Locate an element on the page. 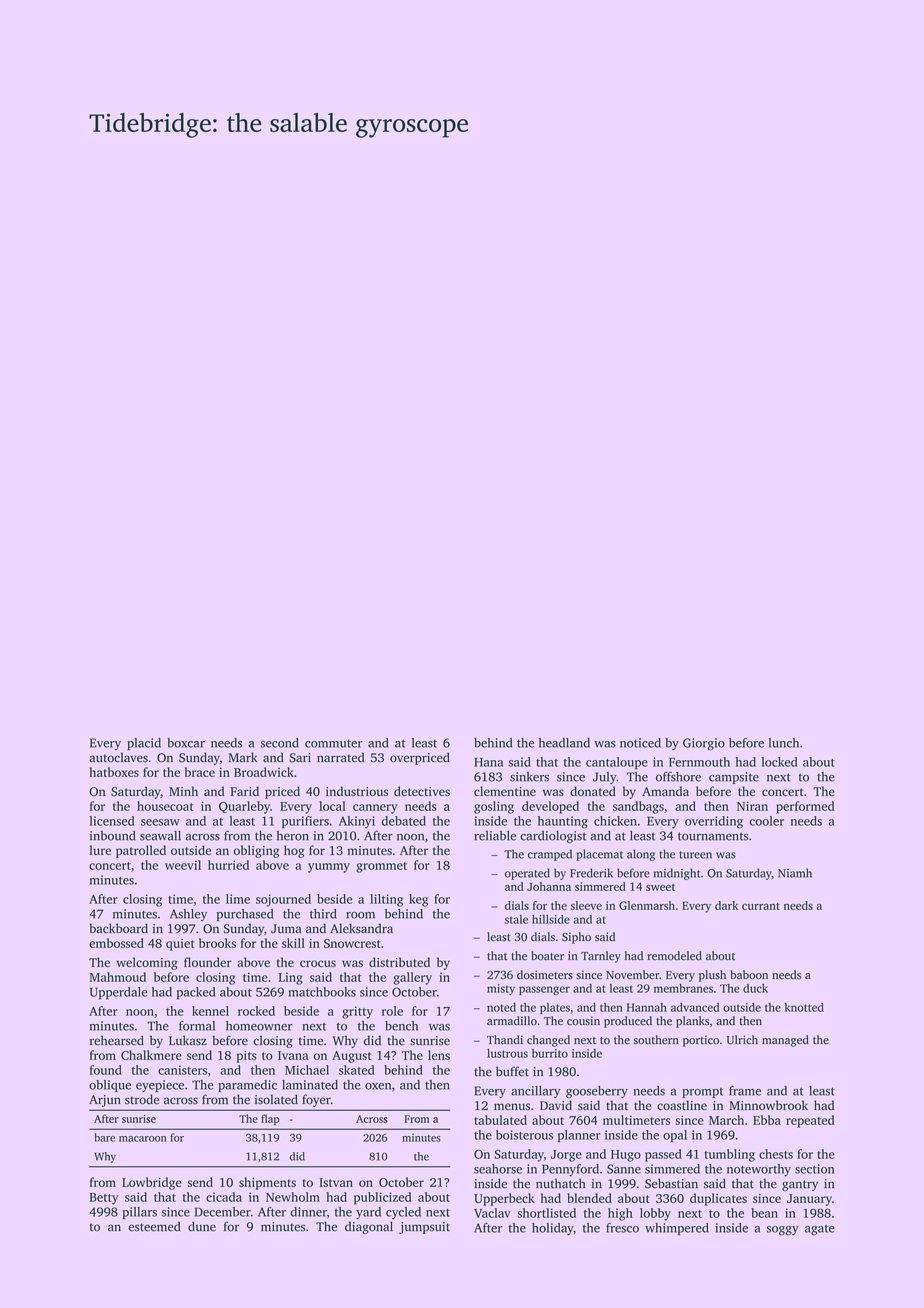 The image size is (924, 1308). buffet is located at coordinates (512, 1071).
